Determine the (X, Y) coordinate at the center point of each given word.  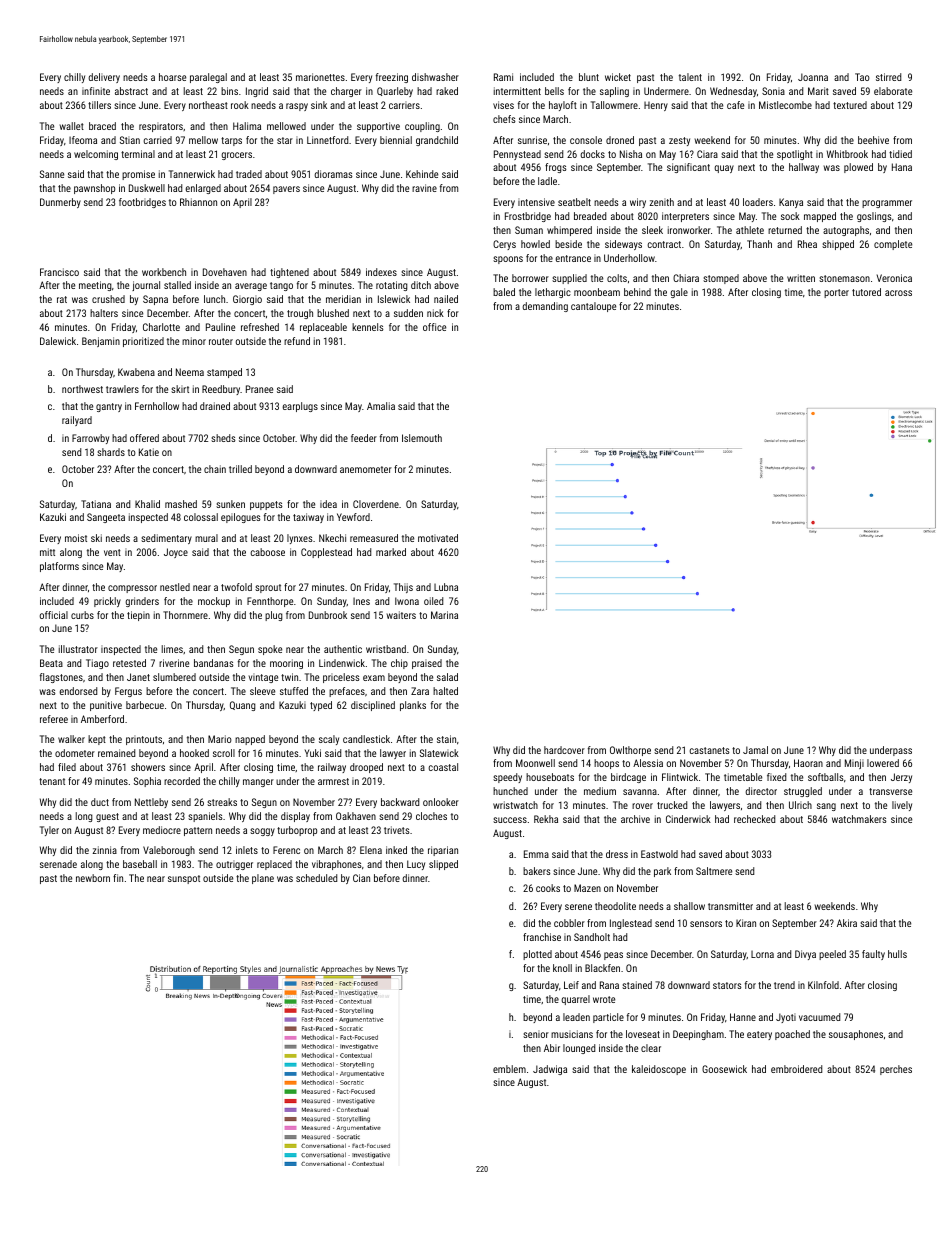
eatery (759, 1035)
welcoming (96, 155)
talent (690, 77)
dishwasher (435, 77)
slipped (443, 865)
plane (263, 879)
